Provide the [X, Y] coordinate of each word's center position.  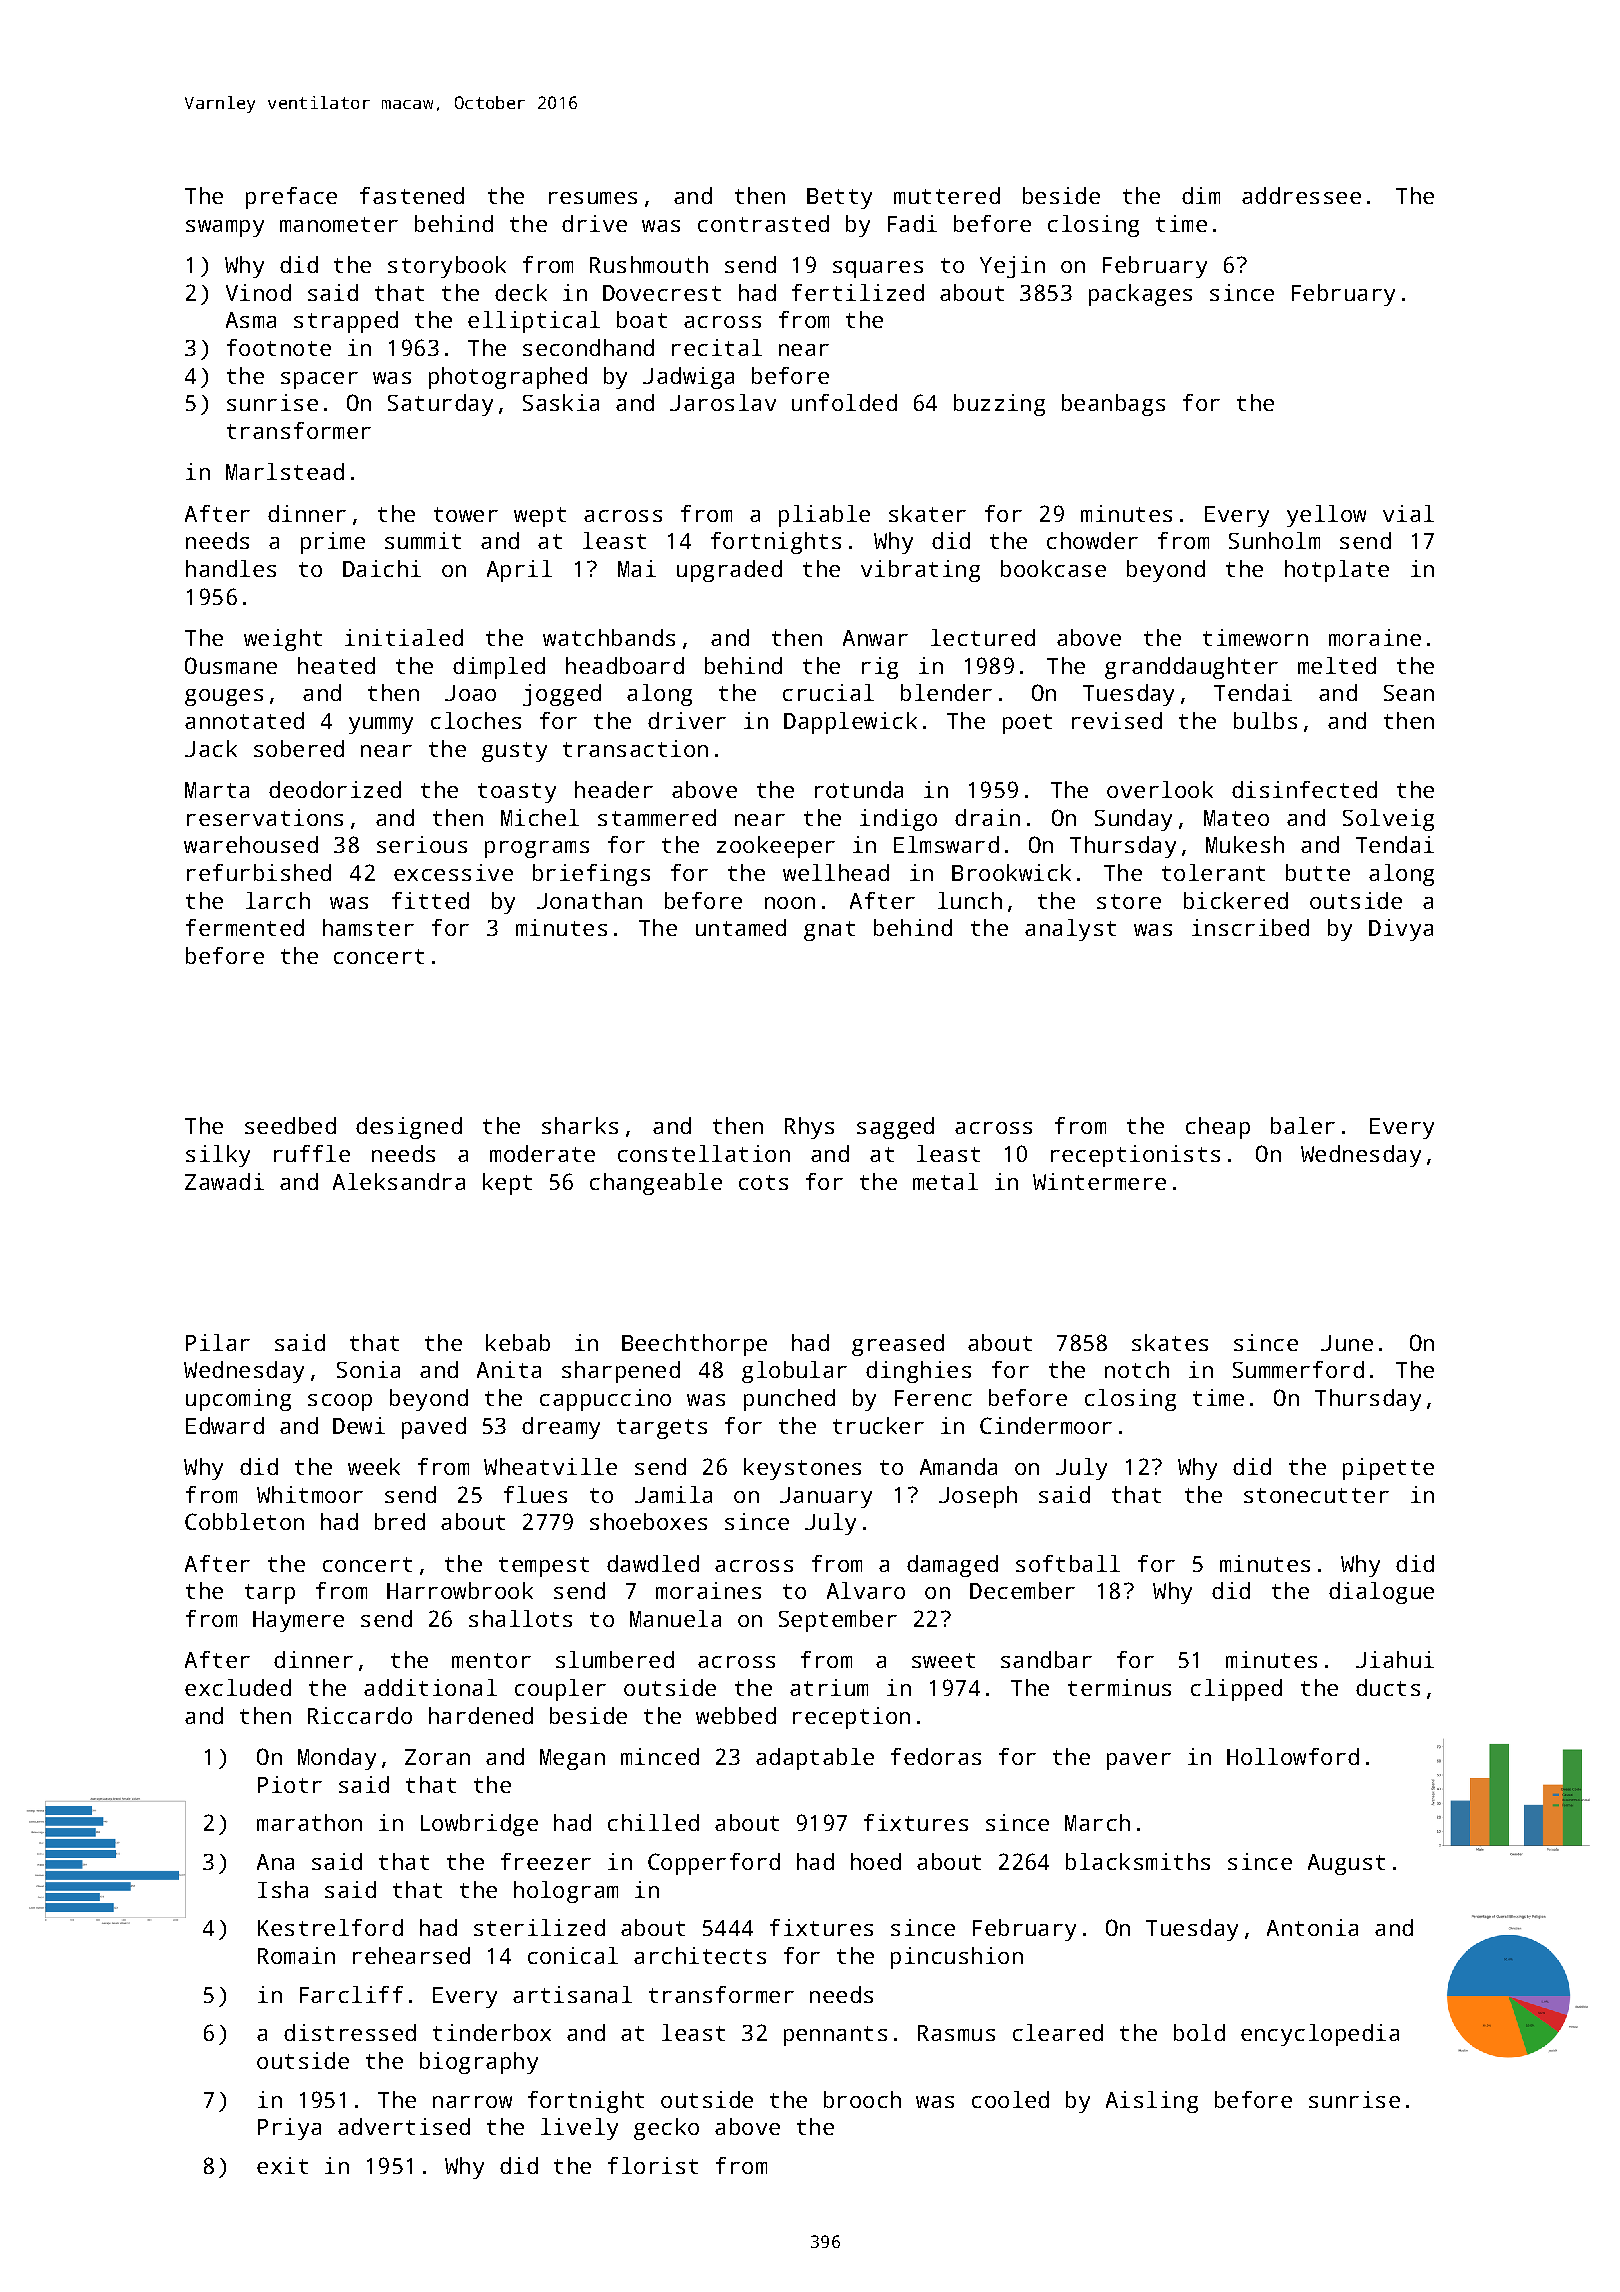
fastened [412, 195]
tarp [270, 1594]
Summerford [1298, 1369]
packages [1140, 295]
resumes [593, 198]
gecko [666, 2129]
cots [763, 1182]
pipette [1388, 1469]
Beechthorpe [694, 1345]
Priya [289, 2129]
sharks [580, 1125]
